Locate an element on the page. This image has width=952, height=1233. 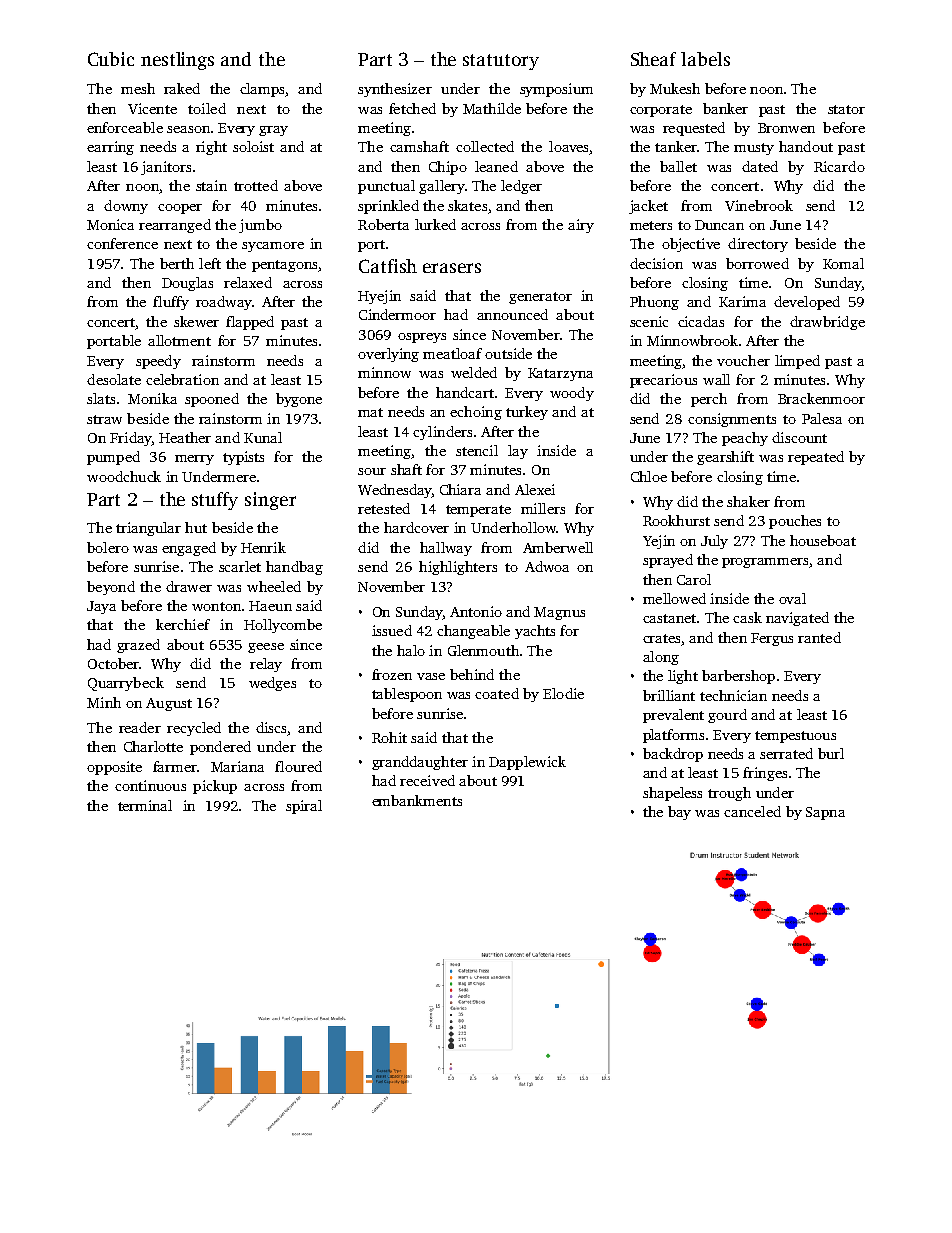
pickup is located at coordinates (215, 787).
